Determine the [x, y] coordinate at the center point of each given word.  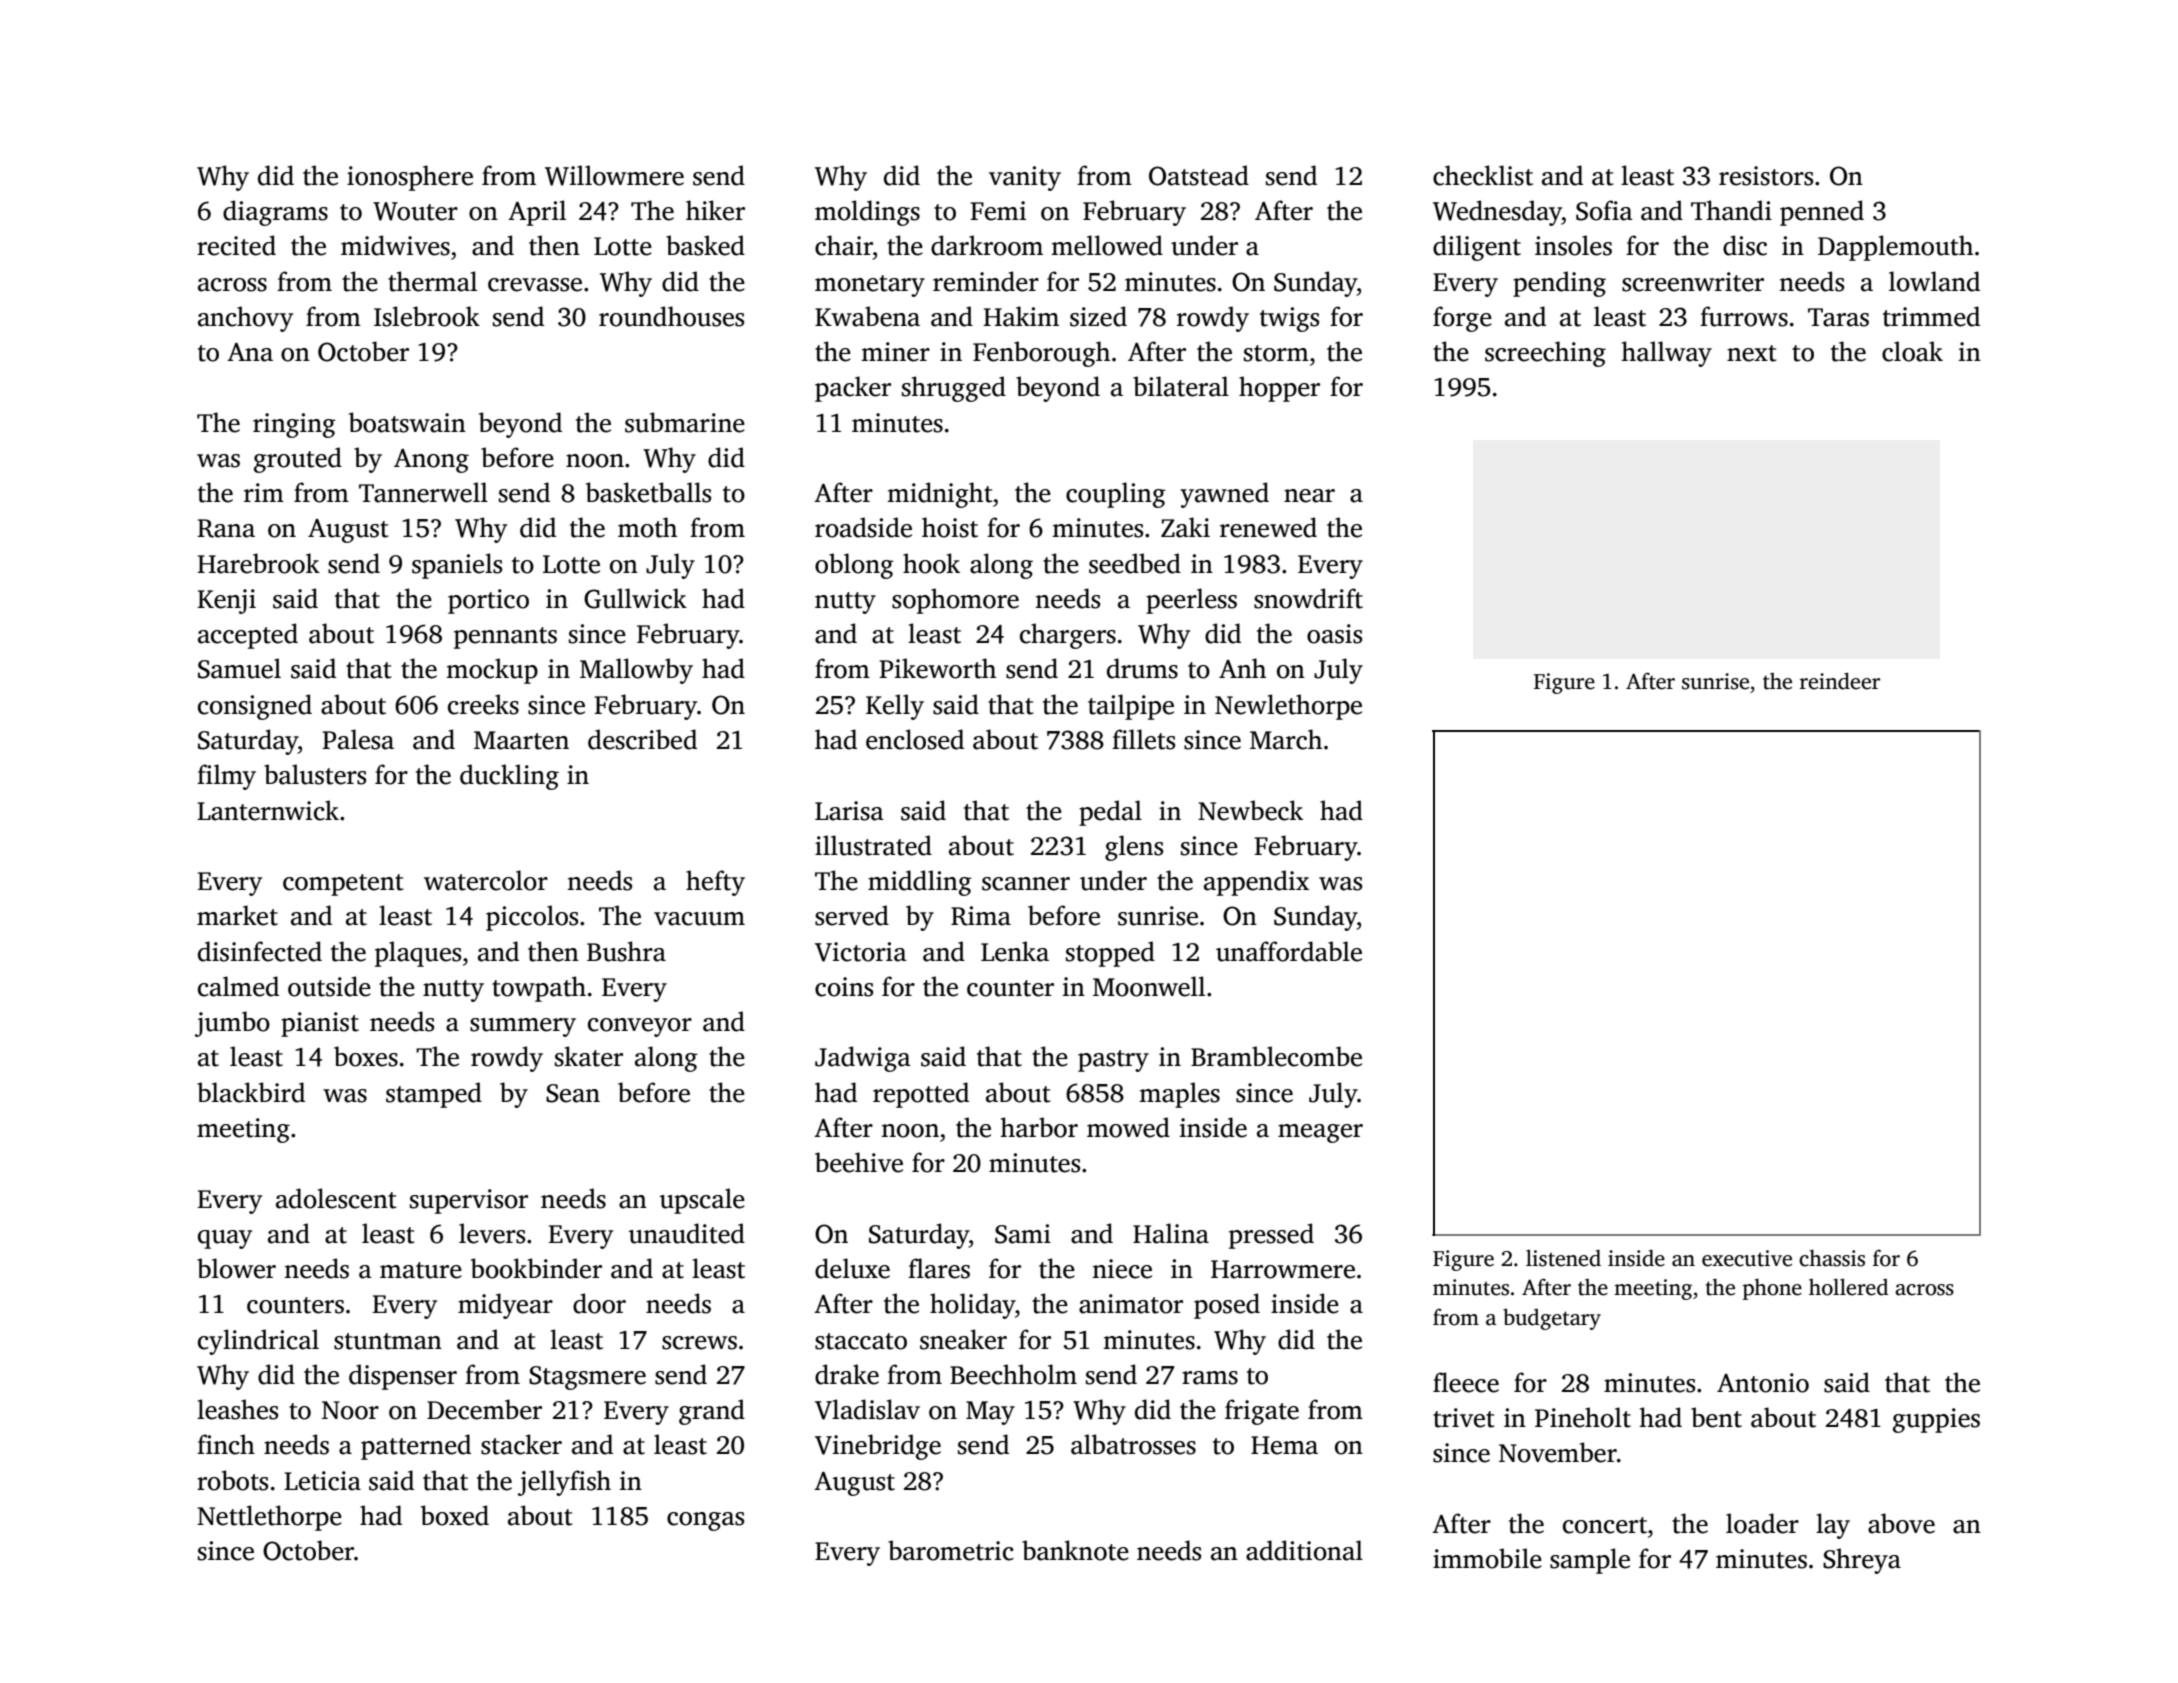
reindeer [1840, 681]
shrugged [954, 389]
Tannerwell [423, 492]
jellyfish [564, 1483]
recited [236, 245]
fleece [1466, 1382]
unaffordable [1289, 951]
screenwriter [1693, 282]
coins [844, 987]
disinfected [260, 951]
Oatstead [1199, 175]
